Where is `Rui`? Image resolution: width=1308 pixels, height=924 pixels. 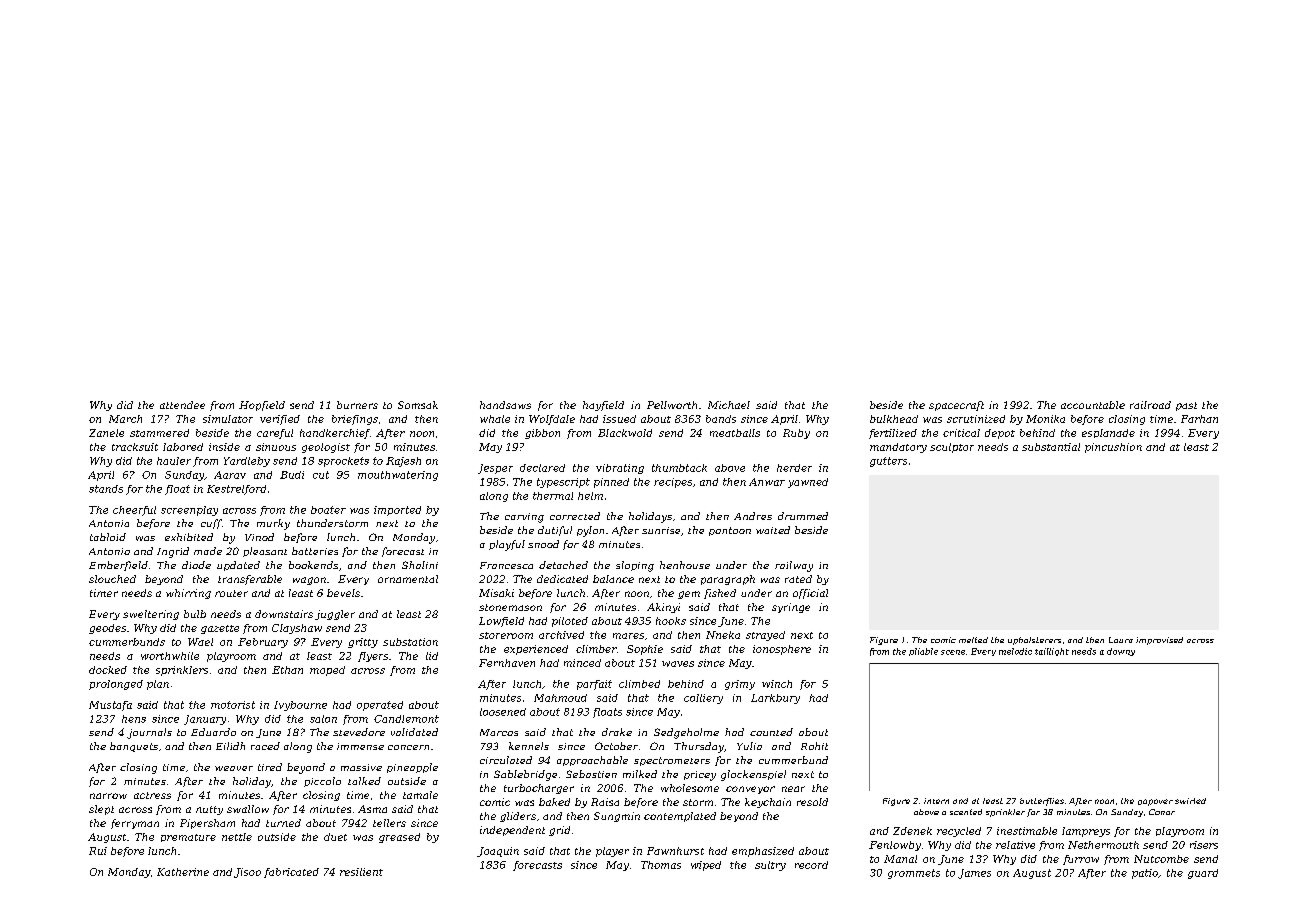
Rui is located at coordinates (98, 851).
